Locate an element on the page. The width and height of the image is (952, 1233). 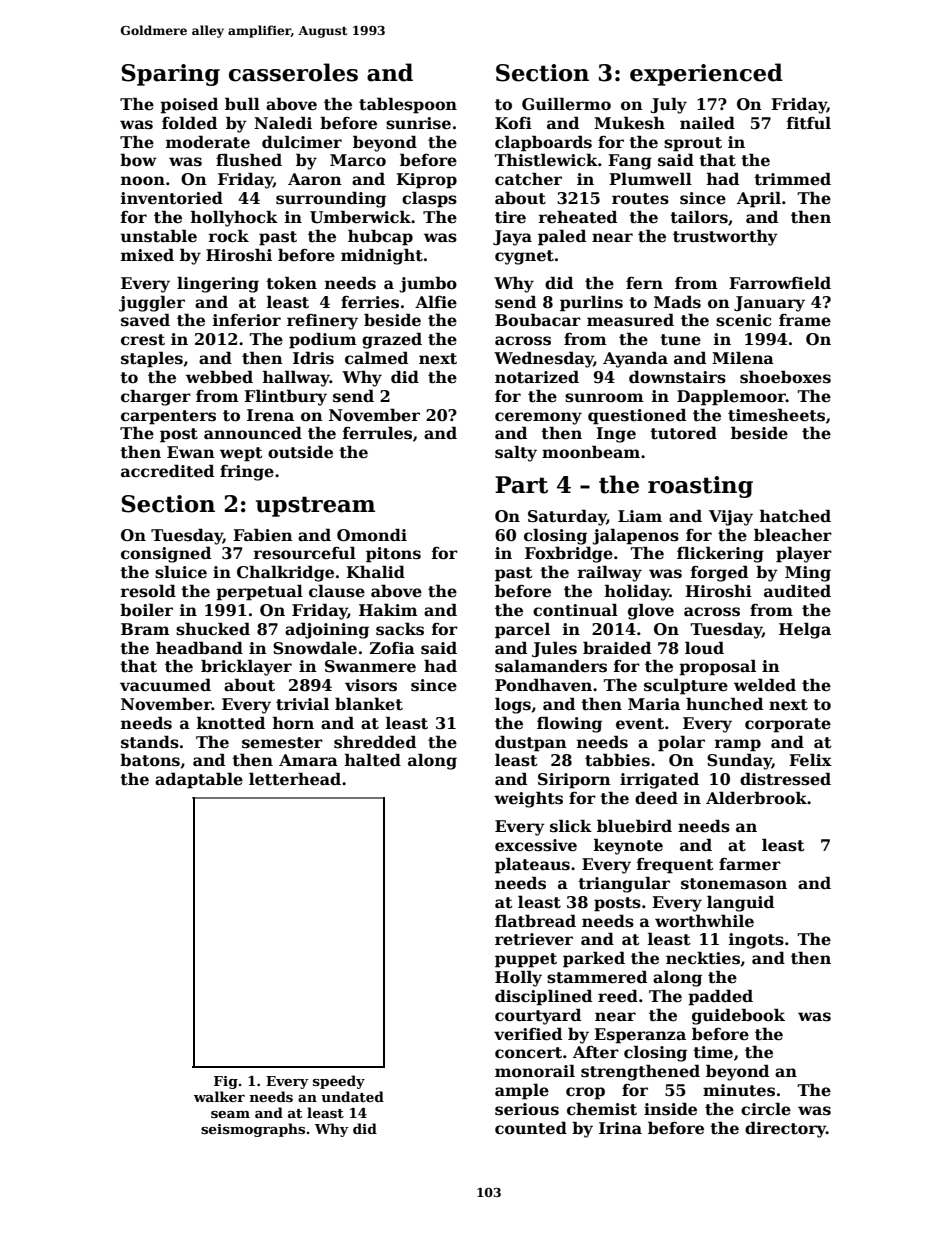
Sparing is located at coordinates (170, 75).
